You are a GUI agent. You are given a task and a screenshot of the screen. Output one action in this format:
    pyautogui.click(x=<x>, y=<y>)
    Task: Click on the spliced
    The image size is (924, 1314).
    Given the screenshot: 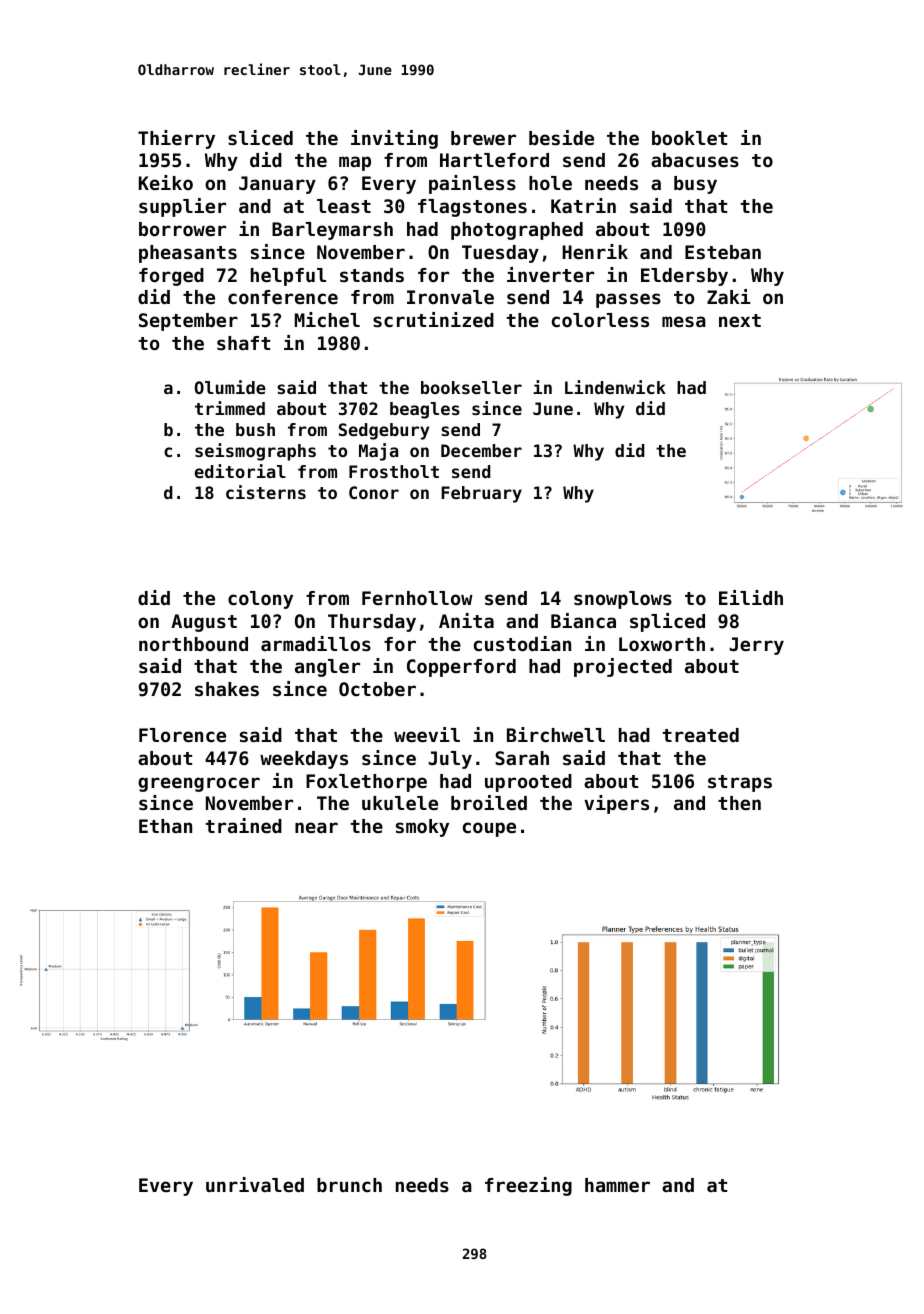 What is the action you would take?
    pyautogui.click(x=667, y=622)
